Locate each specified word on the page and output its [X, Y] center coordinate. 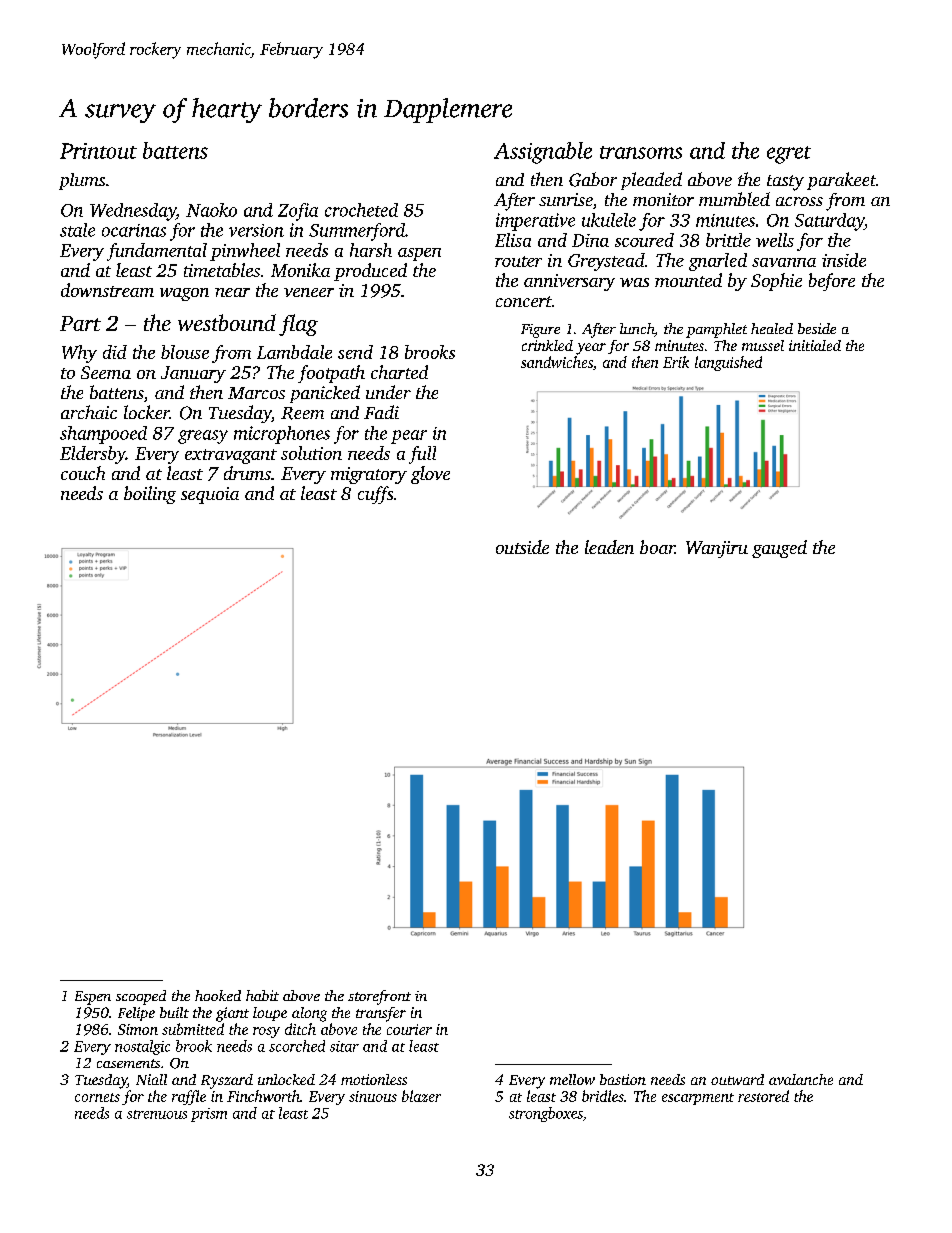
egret [789, 155]
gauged [779, 549]
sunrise [565, 199]
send [355, 352]
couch [83, 473]
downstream [107, 290]
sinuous [373, 1096]
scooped [141, 997]
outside [522, 547]
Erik [676, 362]
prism [209, 1115]
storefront [379, 997]
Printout [98, 151]
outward [737, 1079]
